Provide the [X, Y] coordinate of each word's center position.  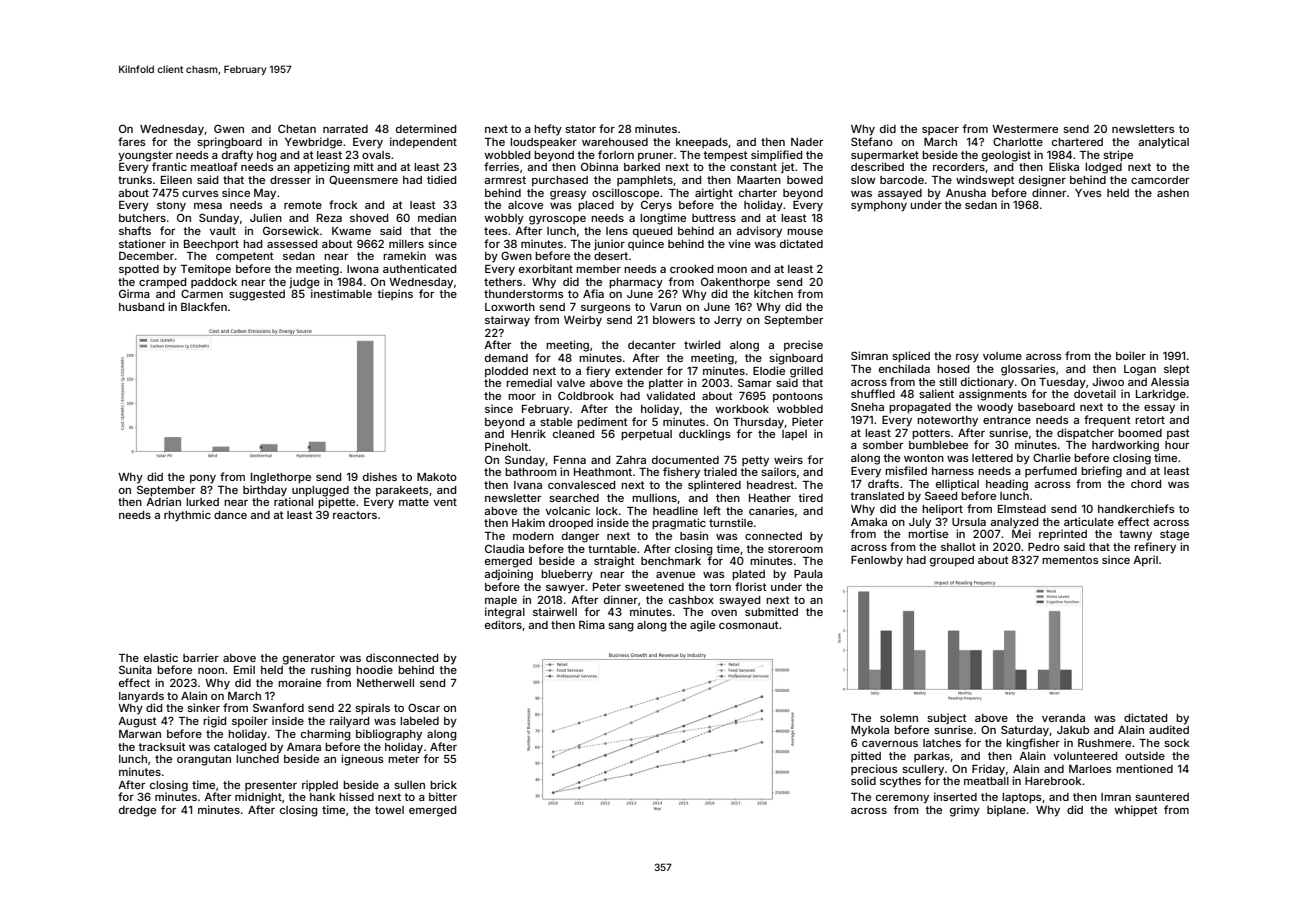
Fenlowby [877, 561]
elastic [161, 657]
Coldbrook [586, 395]
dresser [290, 180]
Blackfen [204, 306]
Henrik [528, 433]
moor [522, 397]
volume [1002, 356]
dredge [137, 811]
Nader [807, 142]
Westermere [1025, 129]
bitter [443, 796]
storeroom [795, 549]
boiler [1131, 355]
